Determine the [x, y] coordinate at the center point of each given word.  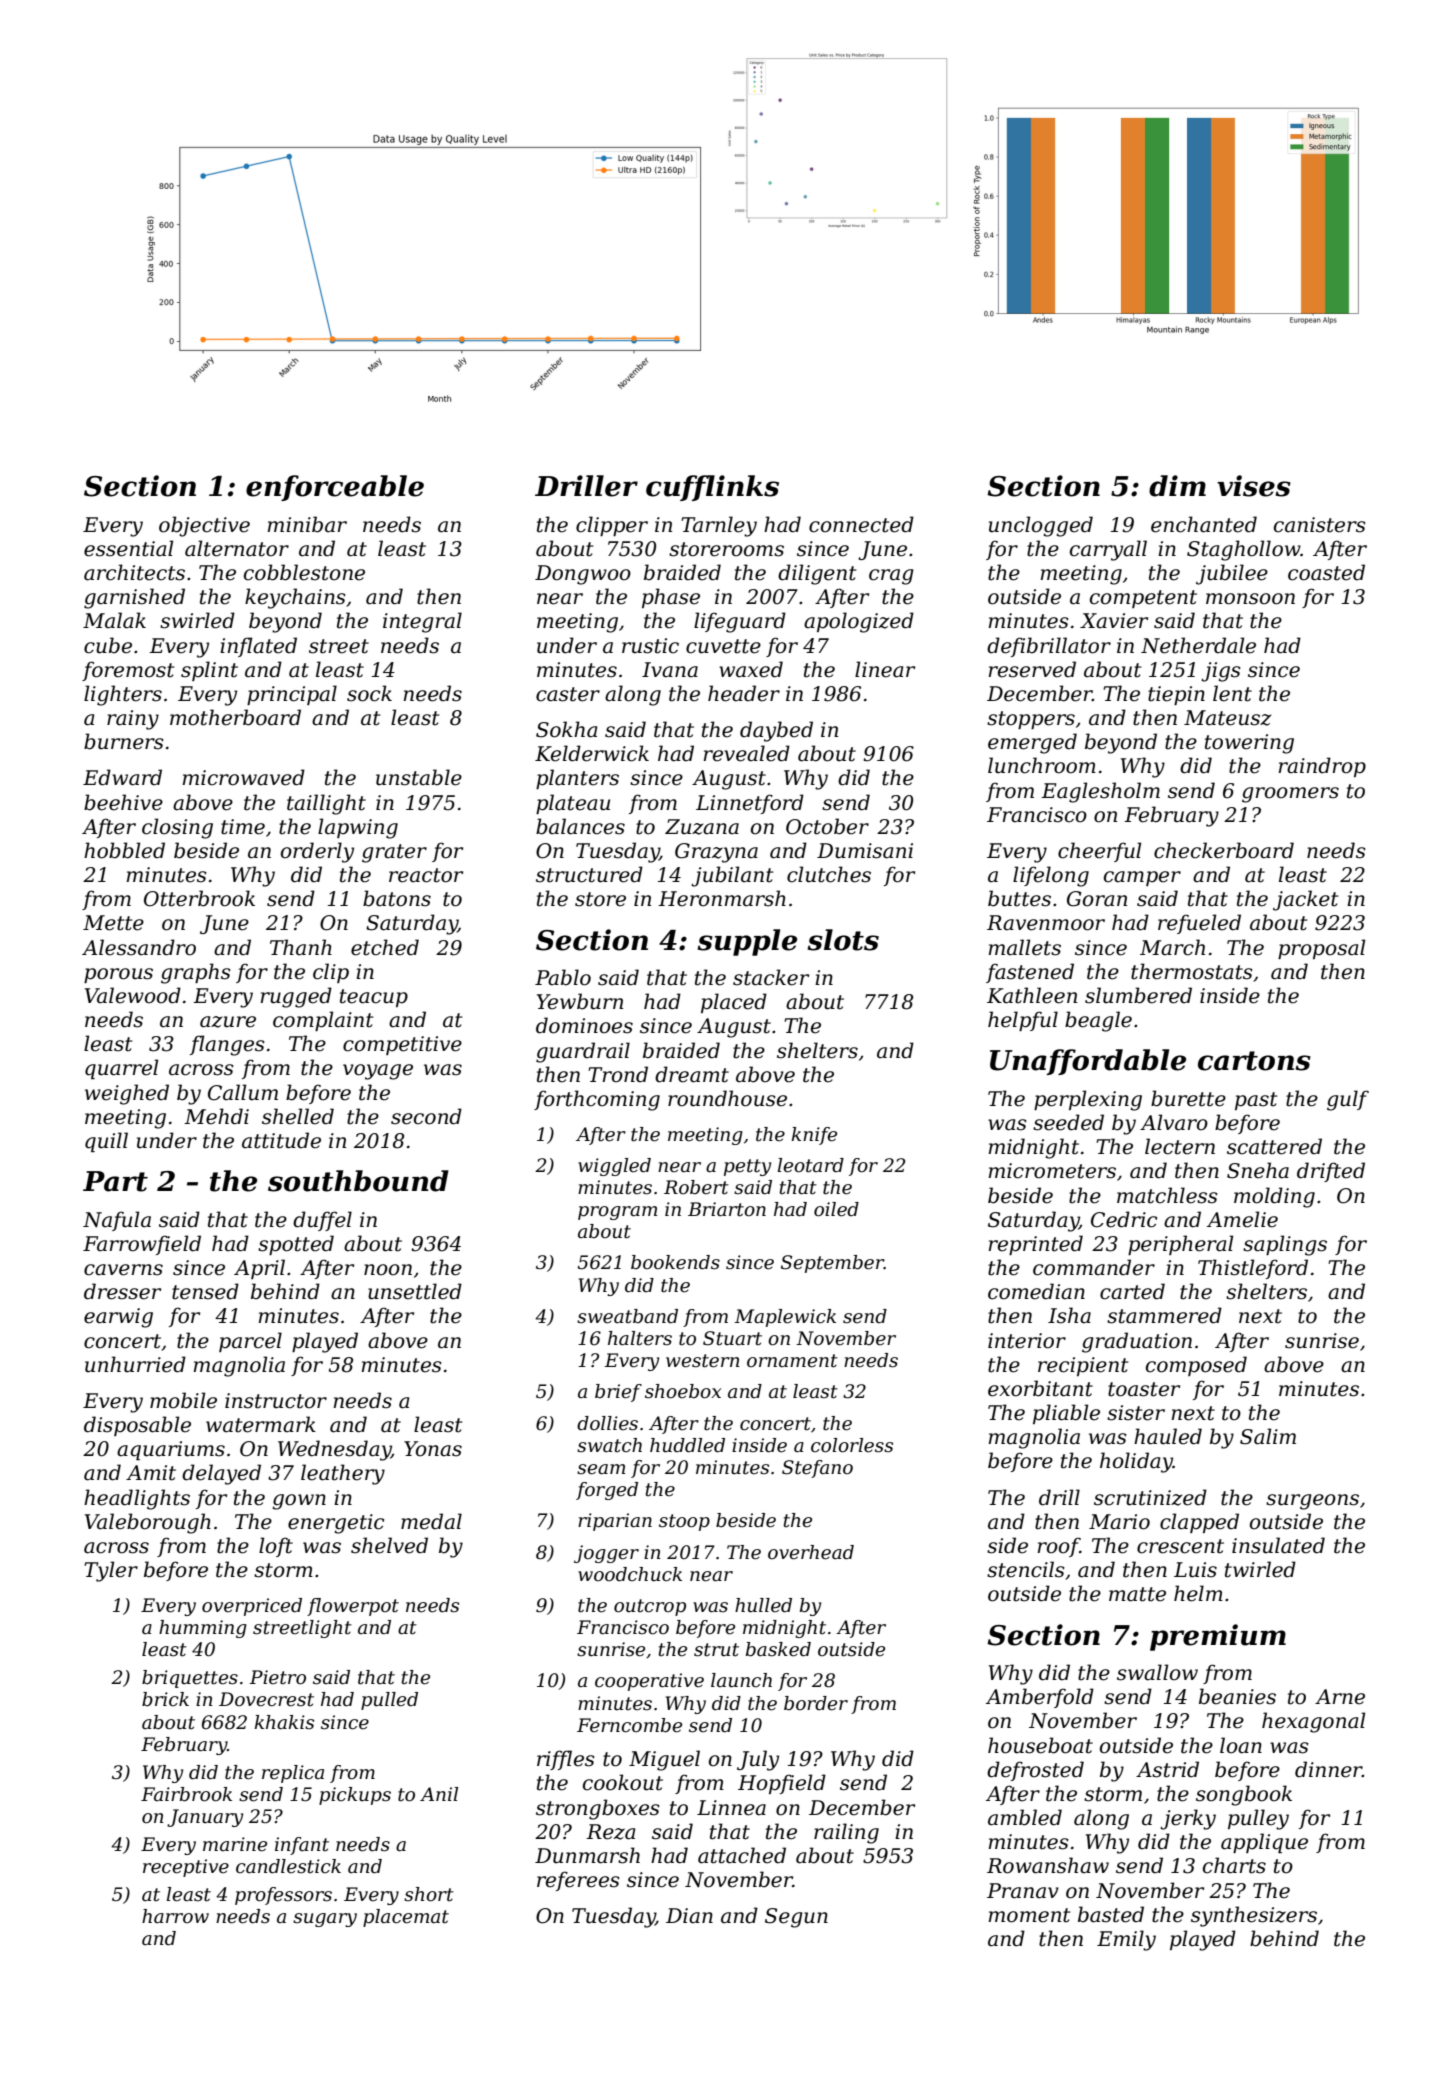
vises [1254, 486]
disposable [137, 1426]
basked [778, 1649]
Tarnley [719, 526]
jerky [1188, 1819]
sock [369, 693]
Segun [796, 1918]
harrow [175, 1916]
